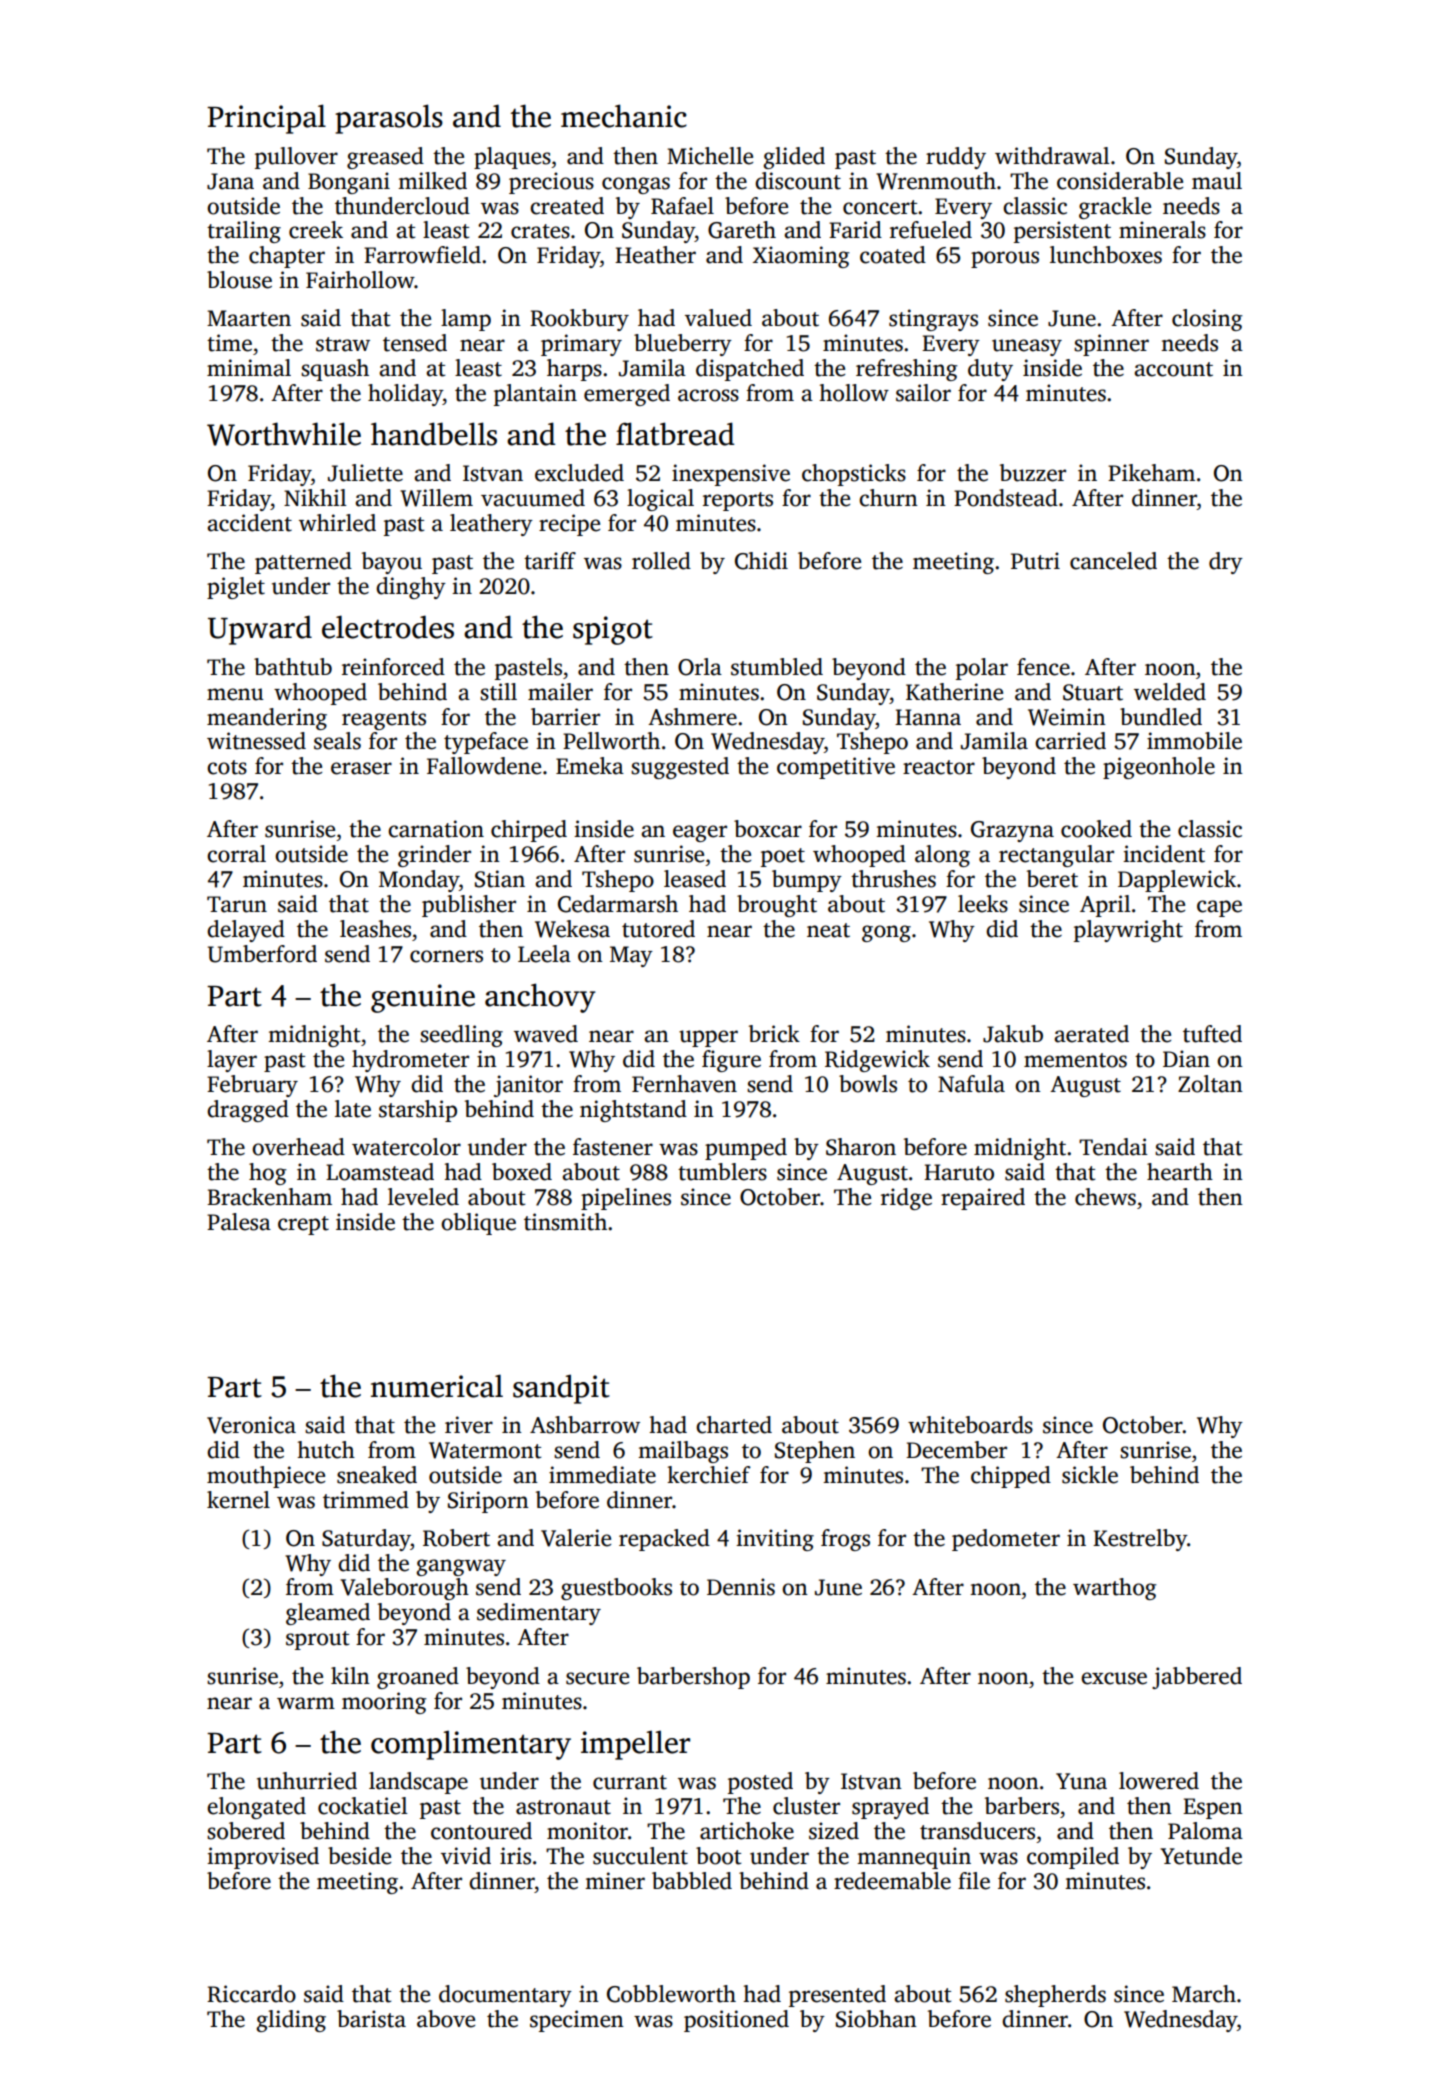 The width and height of the page is (1450, 2100). Describe the element at coordinates (624, 116) in the page. I see `mechanic` at that location.
